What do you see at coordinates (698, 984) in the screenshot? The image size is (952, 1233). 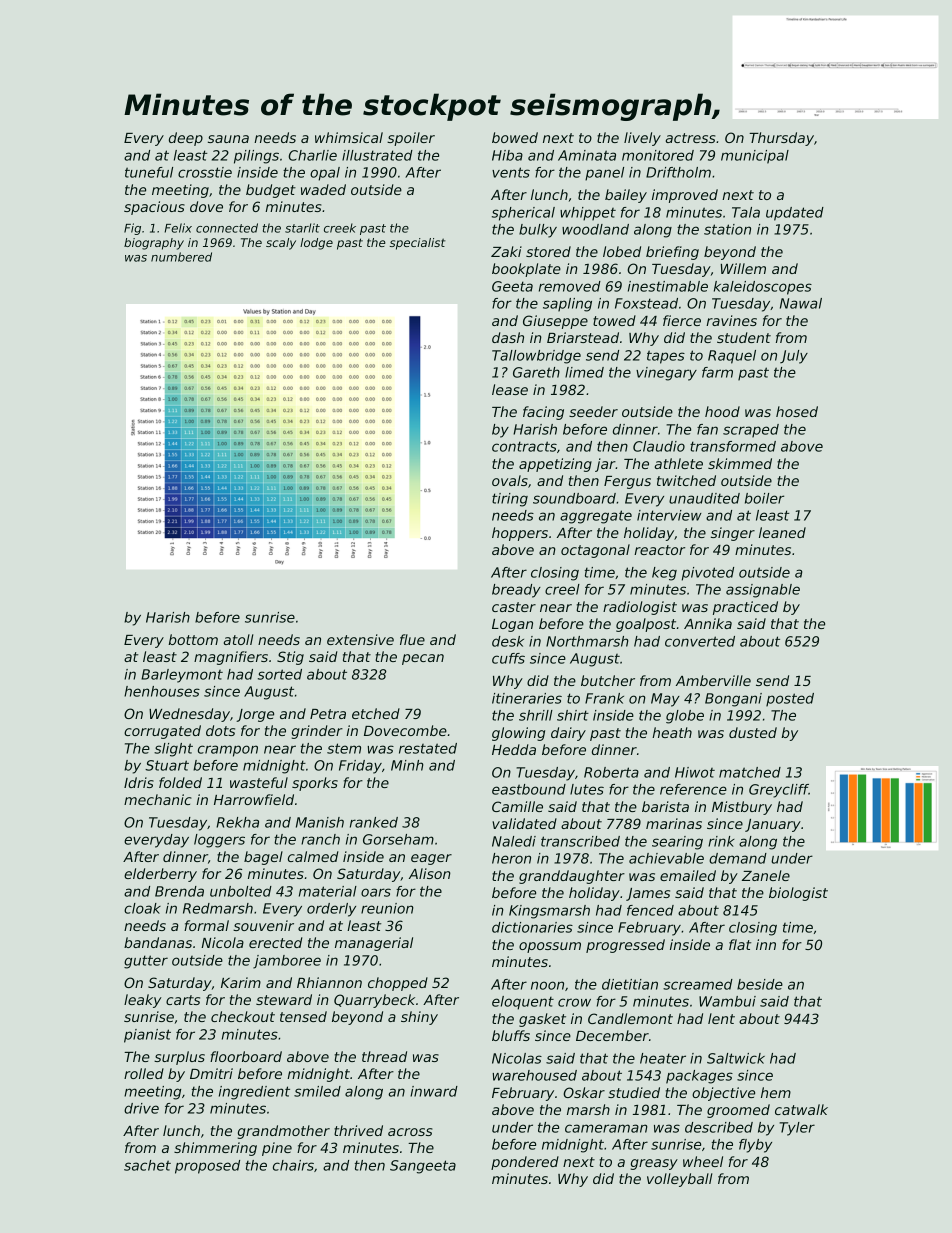 I see `screamed` at bounding box center [698, 984].
